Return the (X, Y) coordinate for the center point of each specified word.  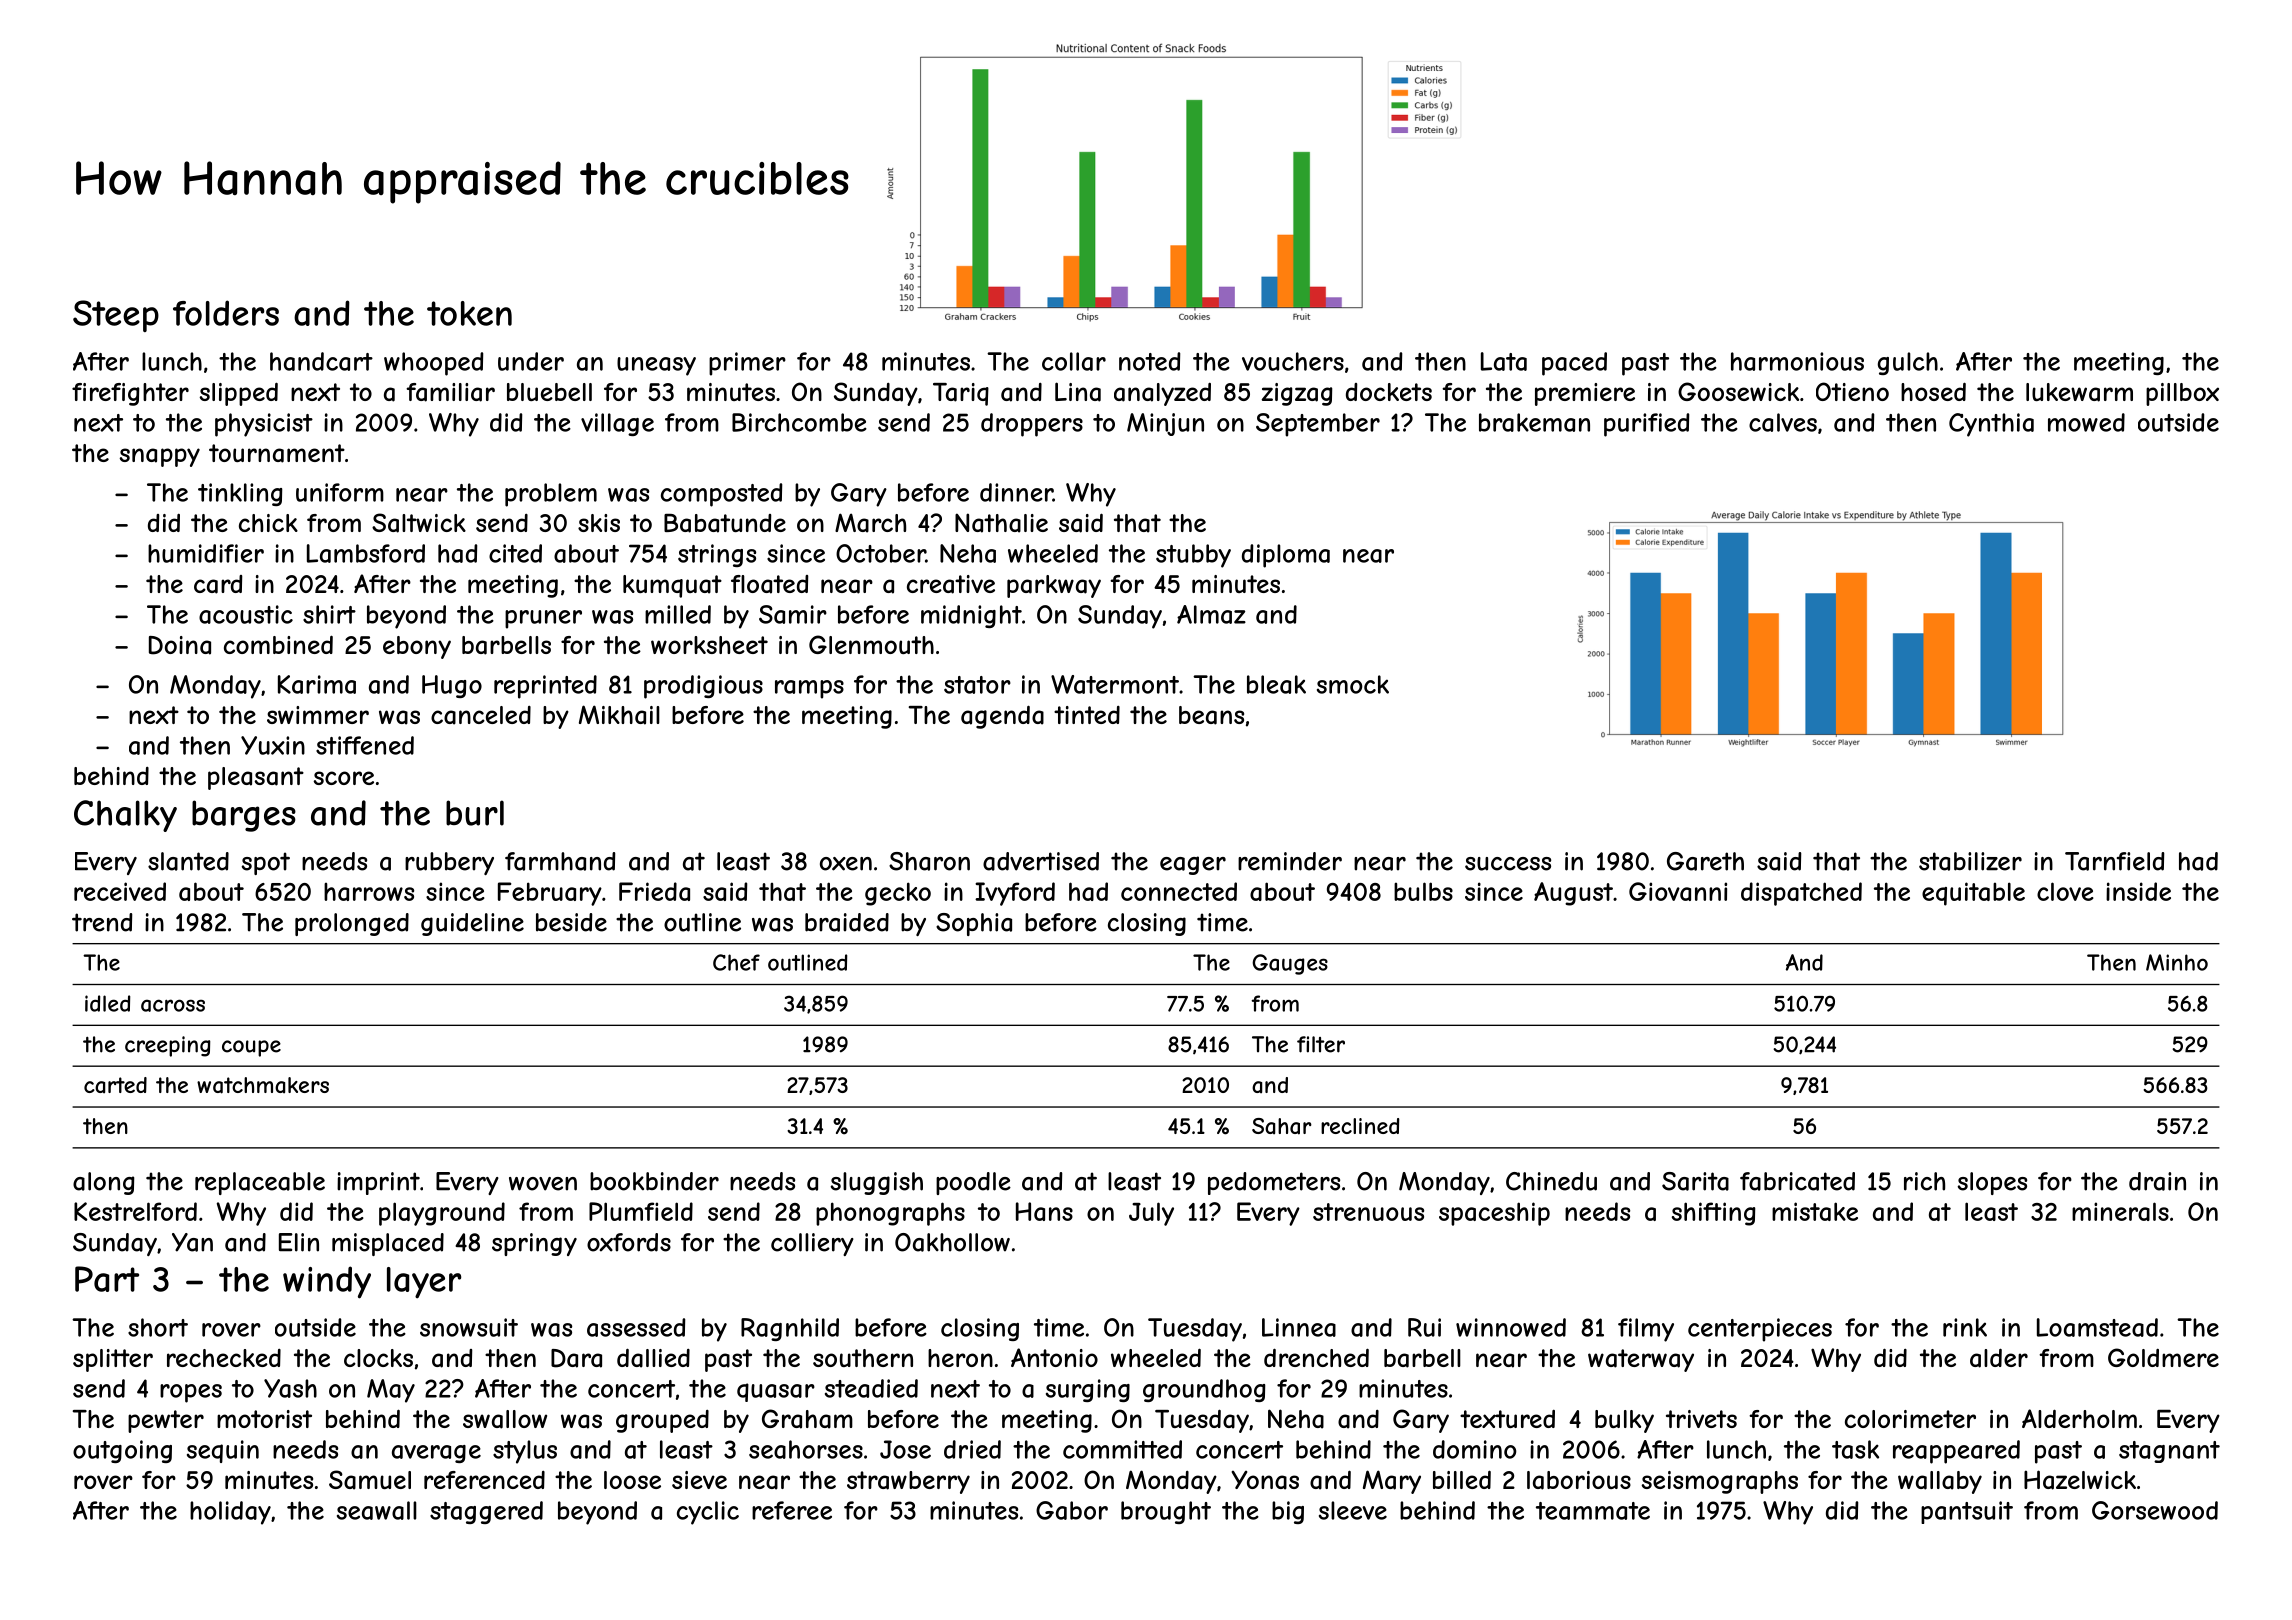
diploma (1286, 556)
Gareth (1705, 861)
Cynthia (1991, 425)
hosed (1933, 391)
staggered (486, 1512)
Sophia (974, 924)
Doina (180, 645)
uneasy (656, 366)
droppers (1032, 425)
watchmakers (263, 1085)
